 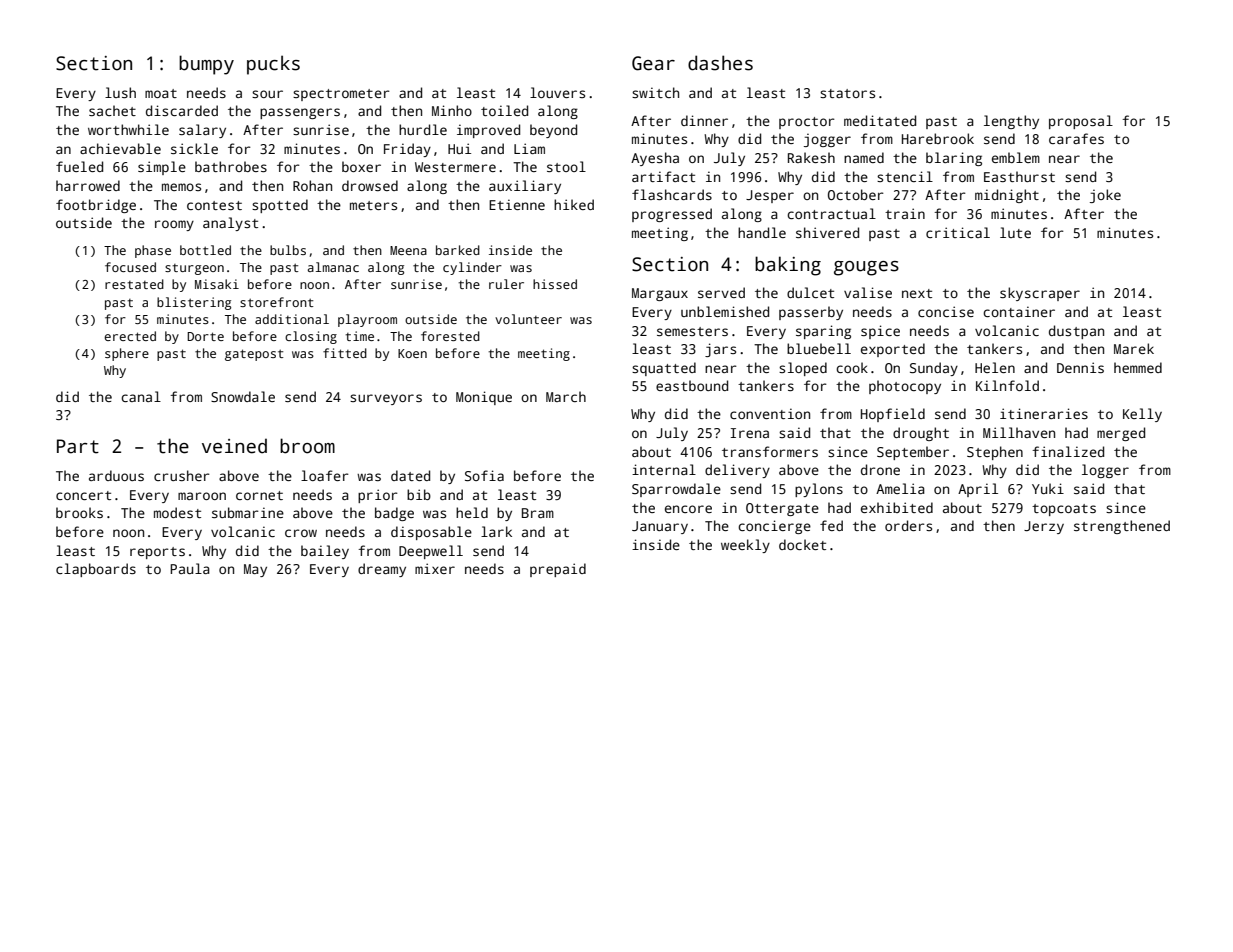 What do you see at coordinates (174, 225) in the page?
I see `roomy` at bounding box center [174, 225].
